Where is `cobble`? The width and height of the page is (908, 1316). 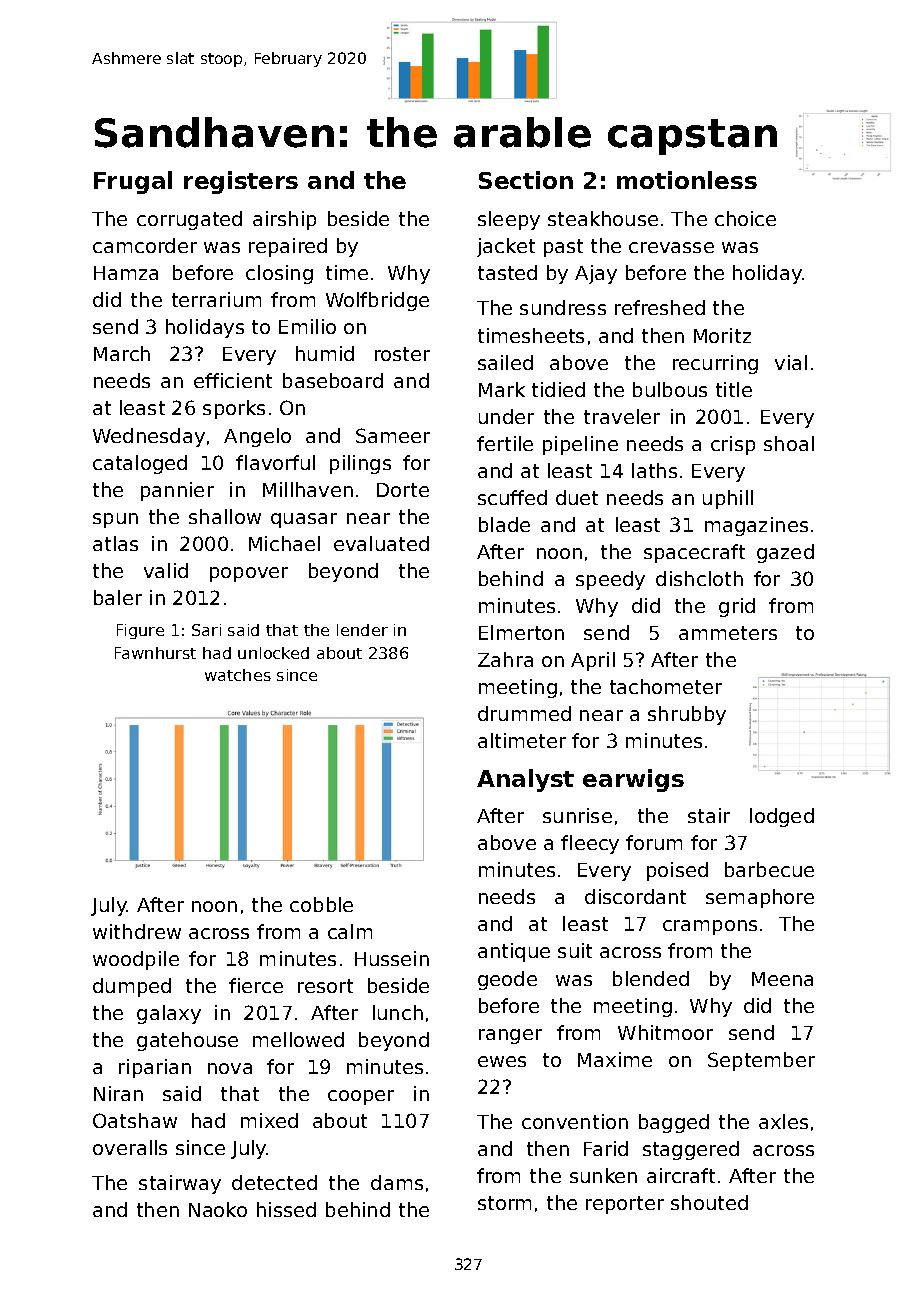
cobble is located at coordinates (321, 904).
